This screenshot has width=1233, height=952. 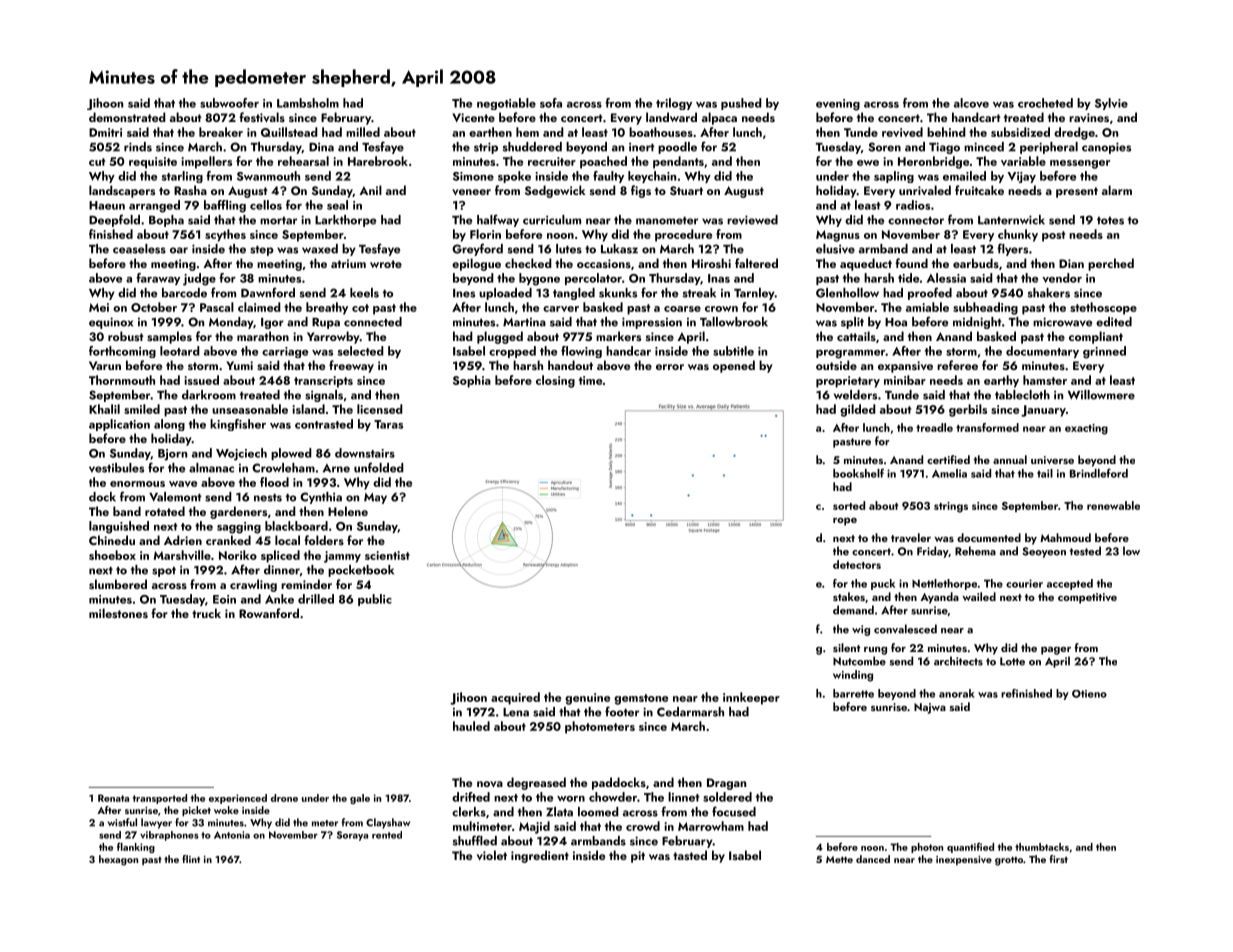 What do you see at coordinates (515, 698) in the screenshot?
I see `acquired` at bounding box center [515, 698].
